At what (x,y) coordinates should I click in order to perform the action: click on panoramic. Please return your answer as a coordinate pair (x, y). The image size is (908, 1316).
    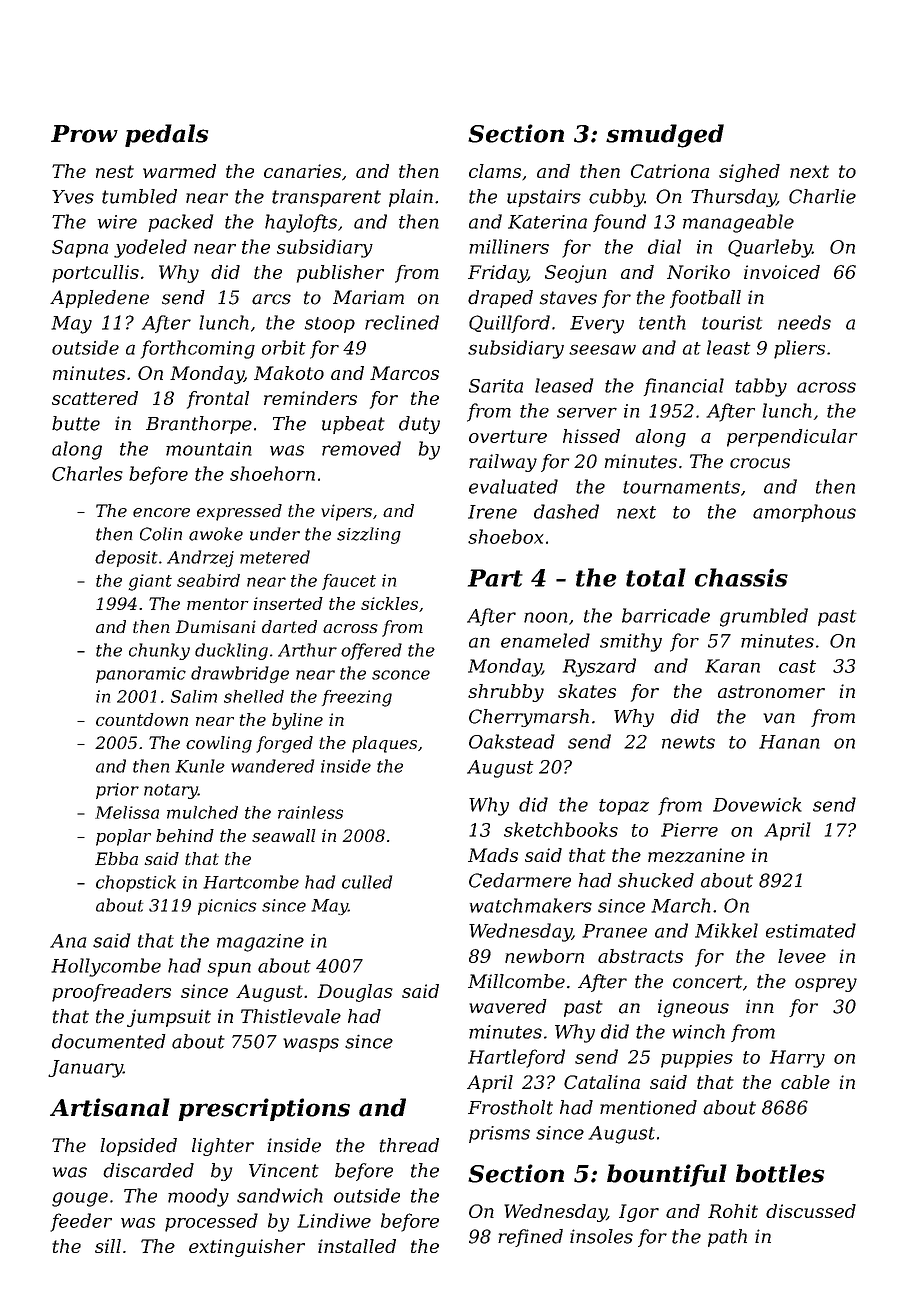
    Looking at the image, I should click on (141, 675).
